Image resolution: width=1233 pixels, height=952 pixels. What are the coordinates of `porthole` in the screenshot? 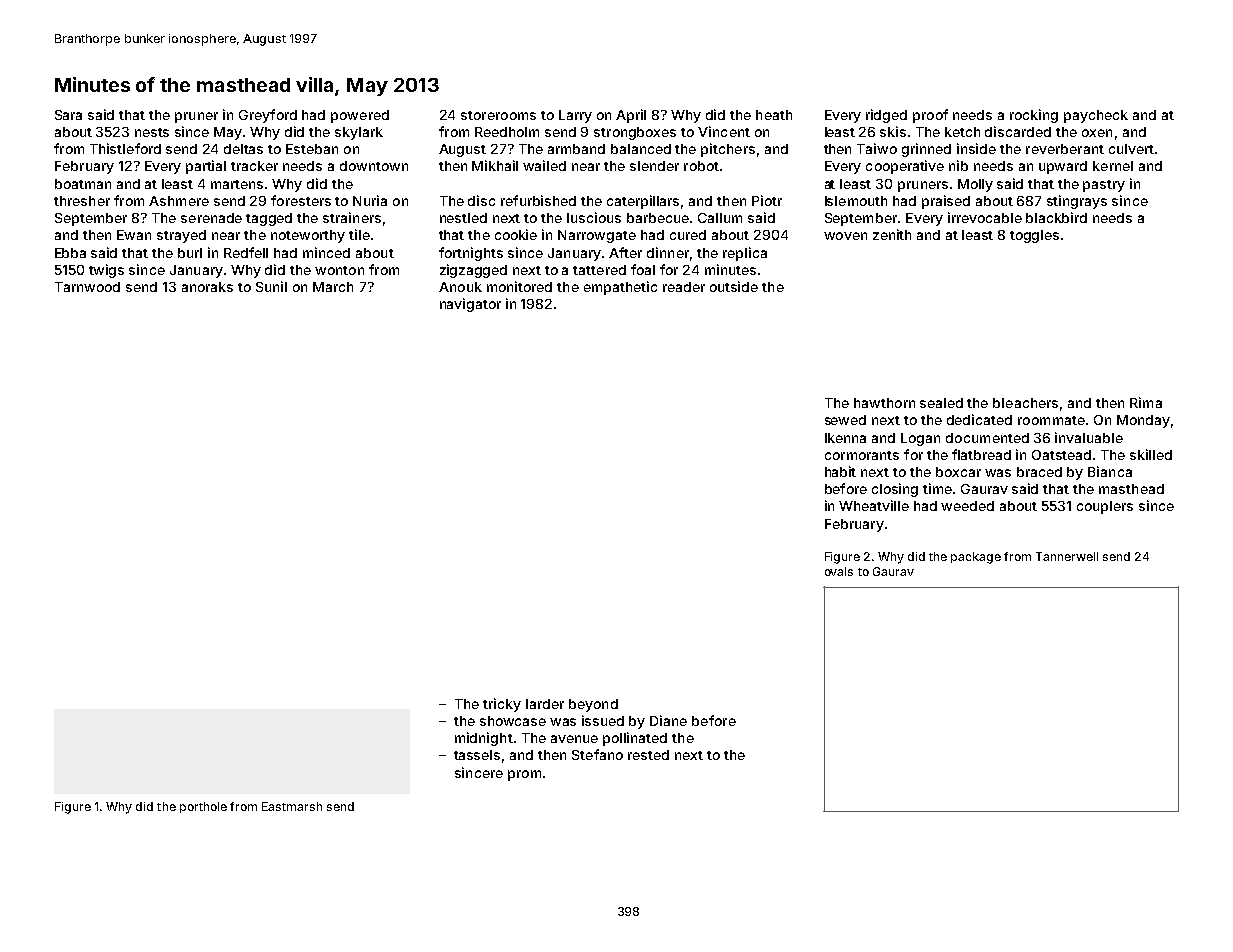 It's located at (203, 807).
